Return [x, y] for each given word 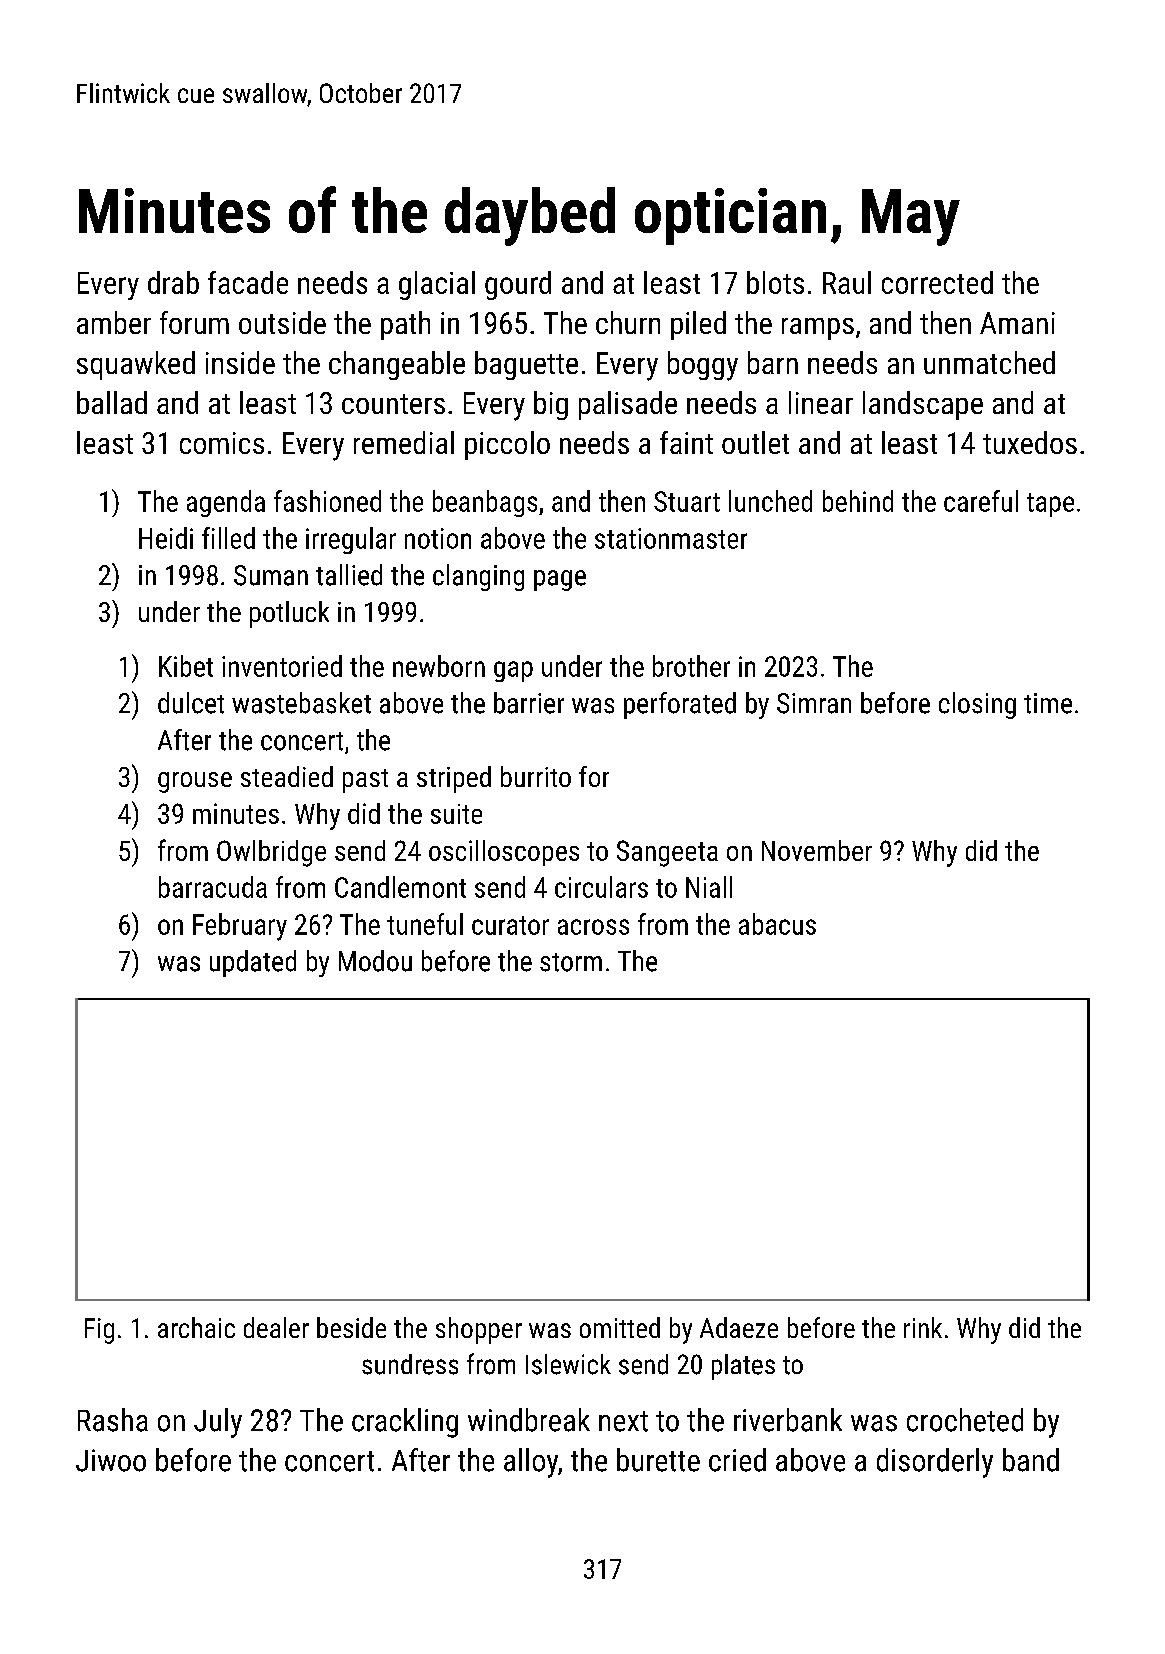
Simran [814, 703]
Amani [1017, 323]
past [365, 781]
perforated [680, 705]
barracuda [213, 887]
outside [282, 322]
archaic [196, 1327]
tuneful [425, 924]
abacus [777, 924]
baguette [526, 365]
